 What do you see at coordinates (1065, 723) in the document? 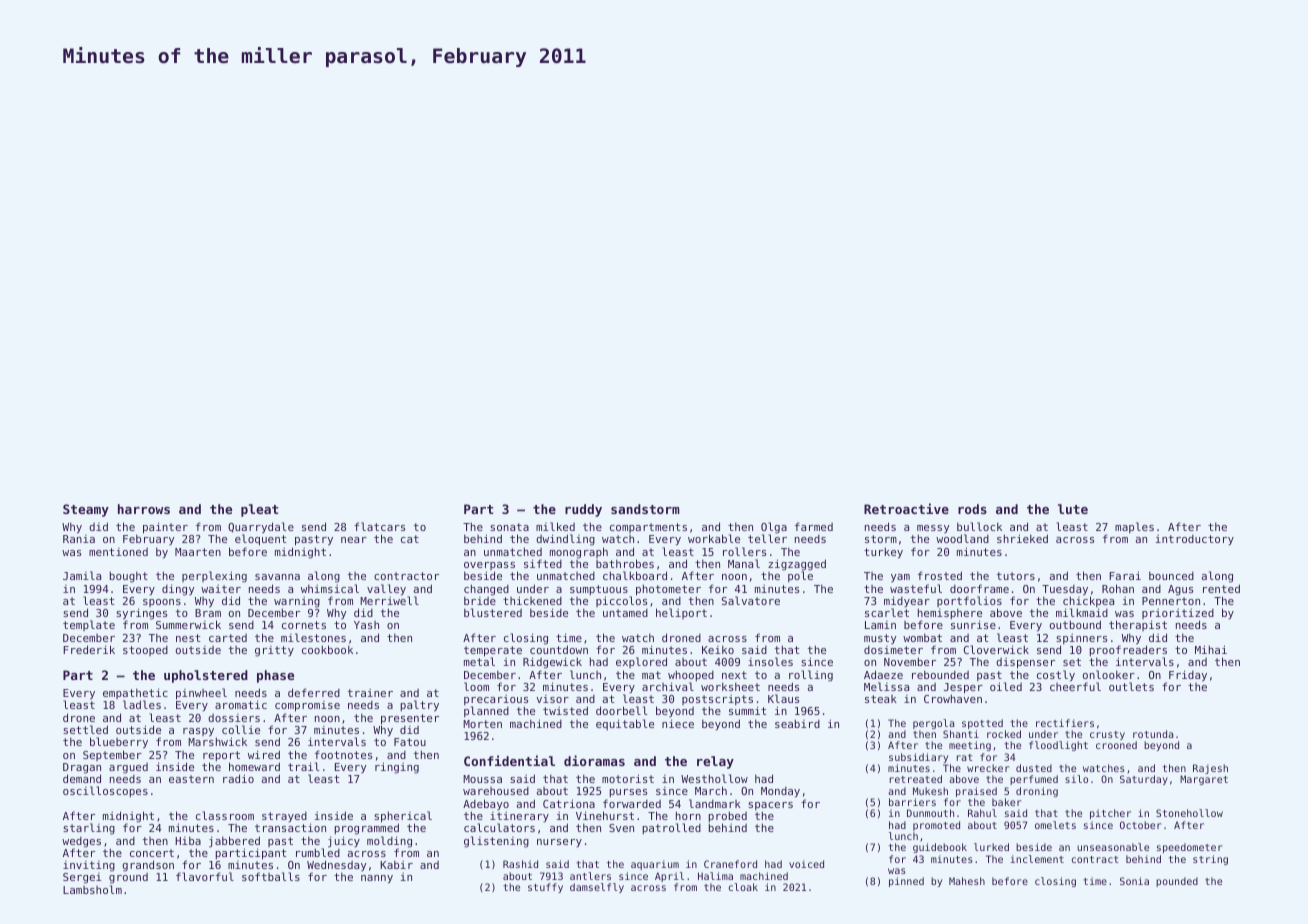
I see `rectifiers` at bounding box center [1065, 723].
